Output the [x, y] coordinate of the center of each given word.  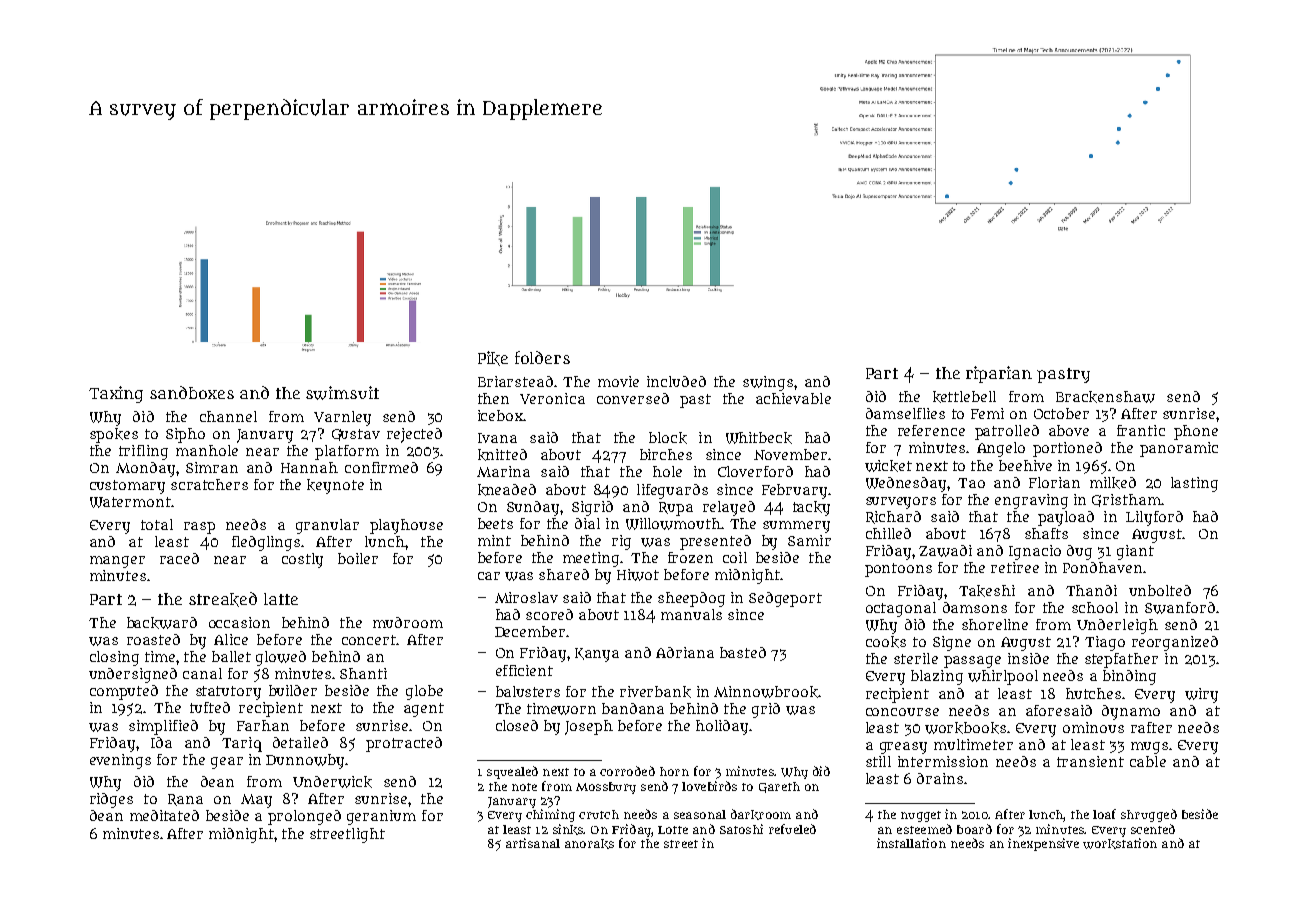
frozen [690, 557]
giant [1135, 552]
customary [127, 487]
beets [495, 523]
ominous [1093, 727]
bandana [633, 708]
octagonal [901, 609]
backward [162, 623]
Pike [493, 358]
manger [117, 562]
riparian [999, 374]
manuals [691, 614]
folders [542, 357]
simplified [163, 727]
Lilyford [1154, 518]
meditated [164, 815]
